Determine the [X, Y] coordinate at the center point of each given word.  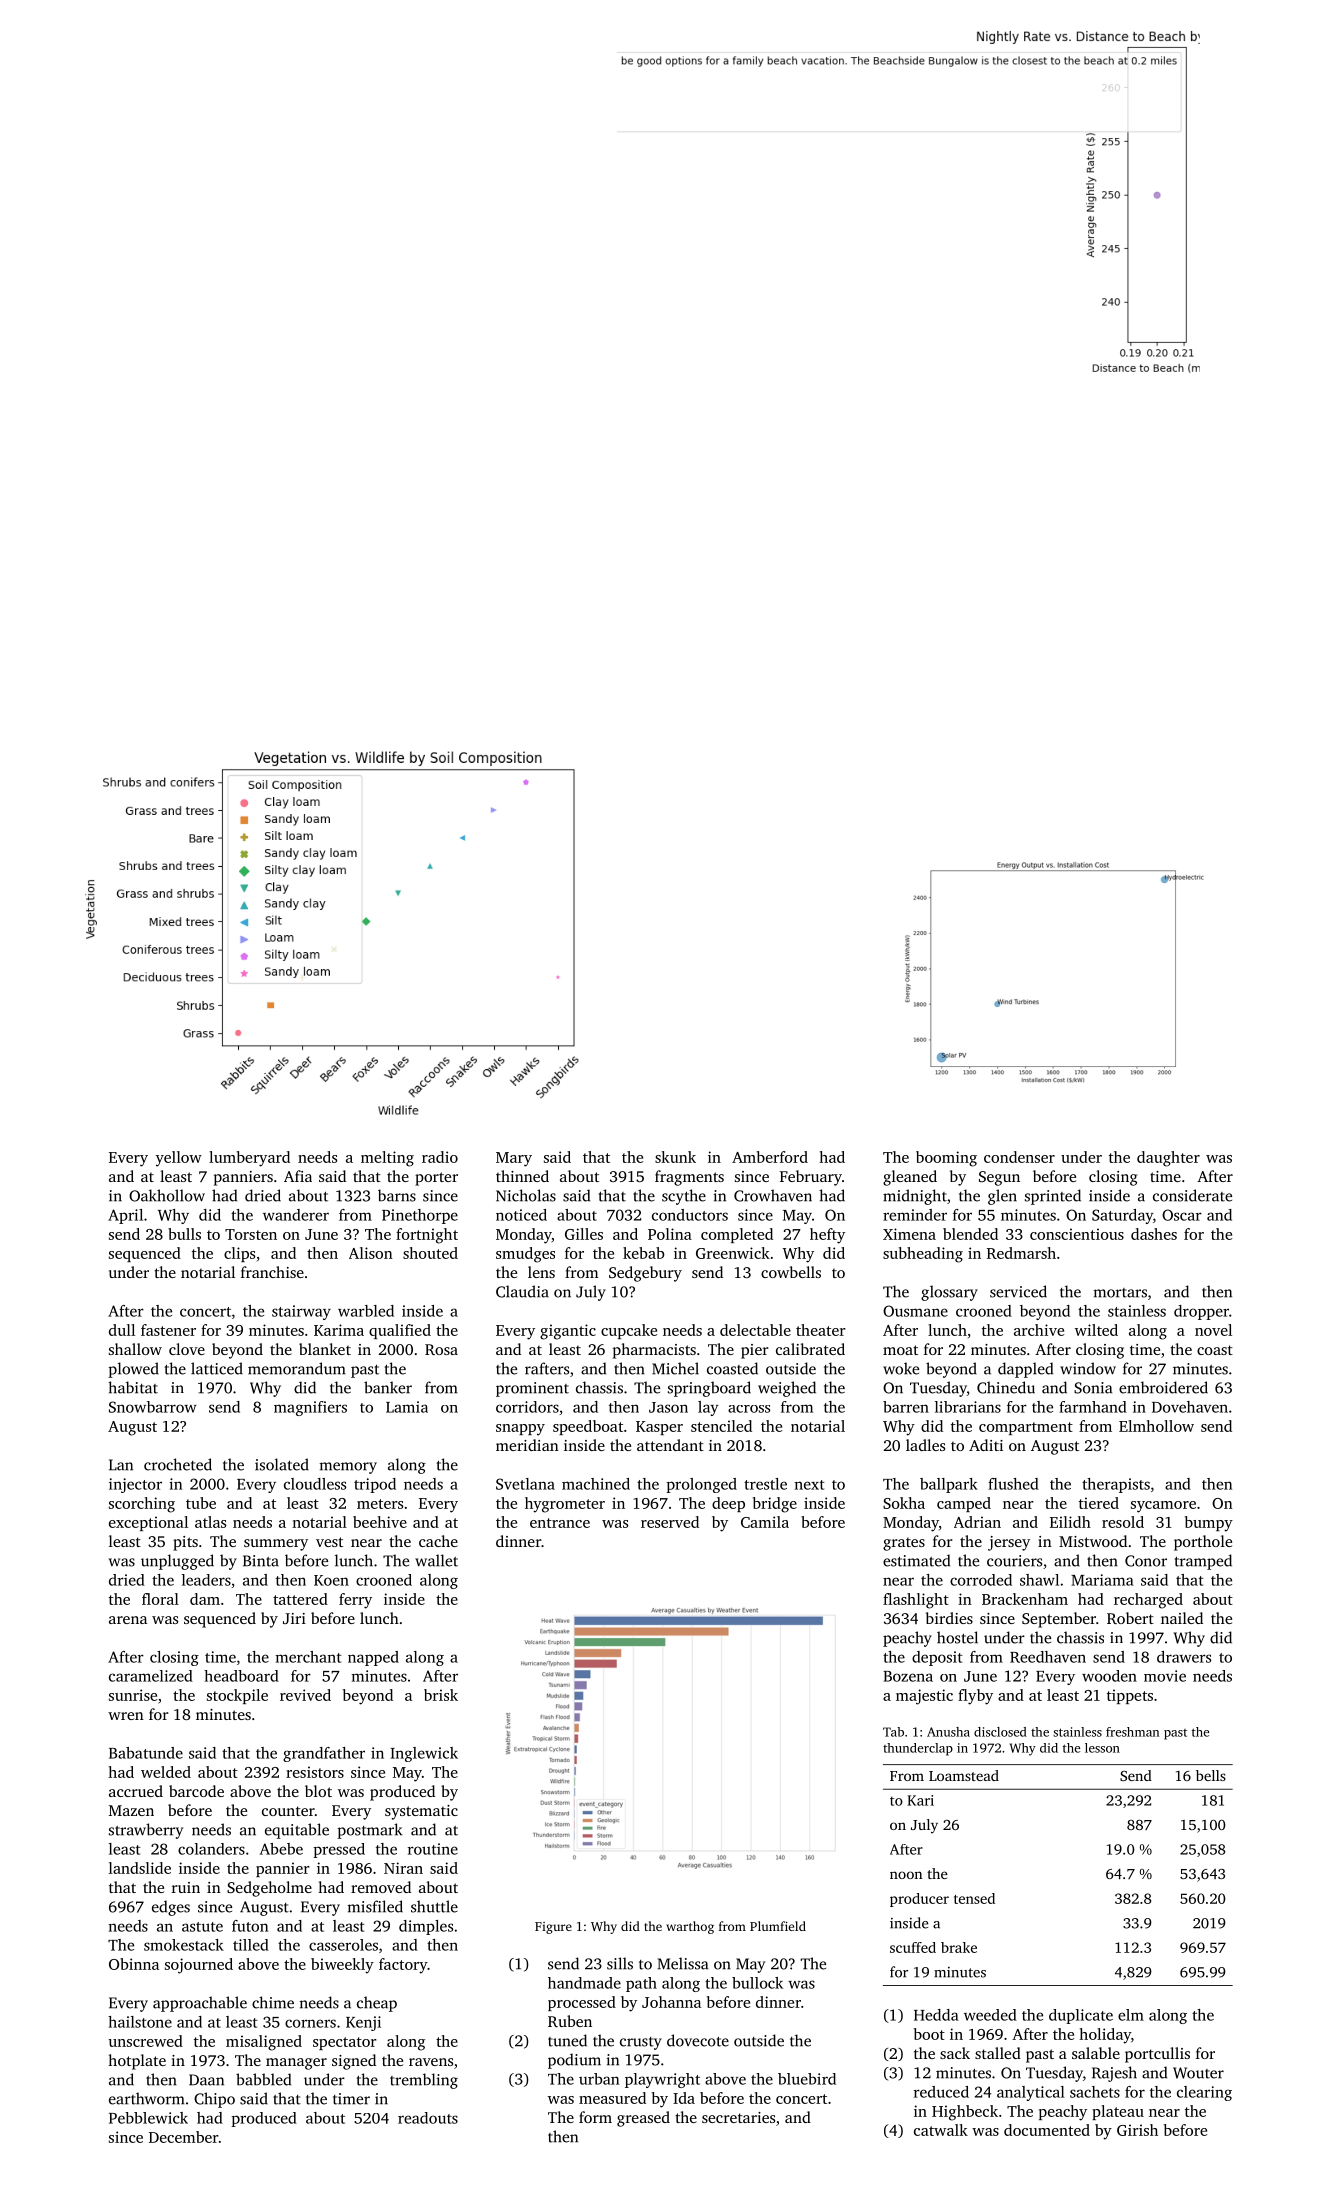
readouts [428, 2118]
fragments [689, 1178]
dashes [1154, 1234]
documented [1047, 2130]
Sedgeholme [269, 1889]
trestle [765, 1484]
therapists [1116, 1485]
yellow [179, 1159]
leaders [206, 1580]
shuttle [434, 1906]
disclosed [1000, 1732]
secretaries [738, 2117]
